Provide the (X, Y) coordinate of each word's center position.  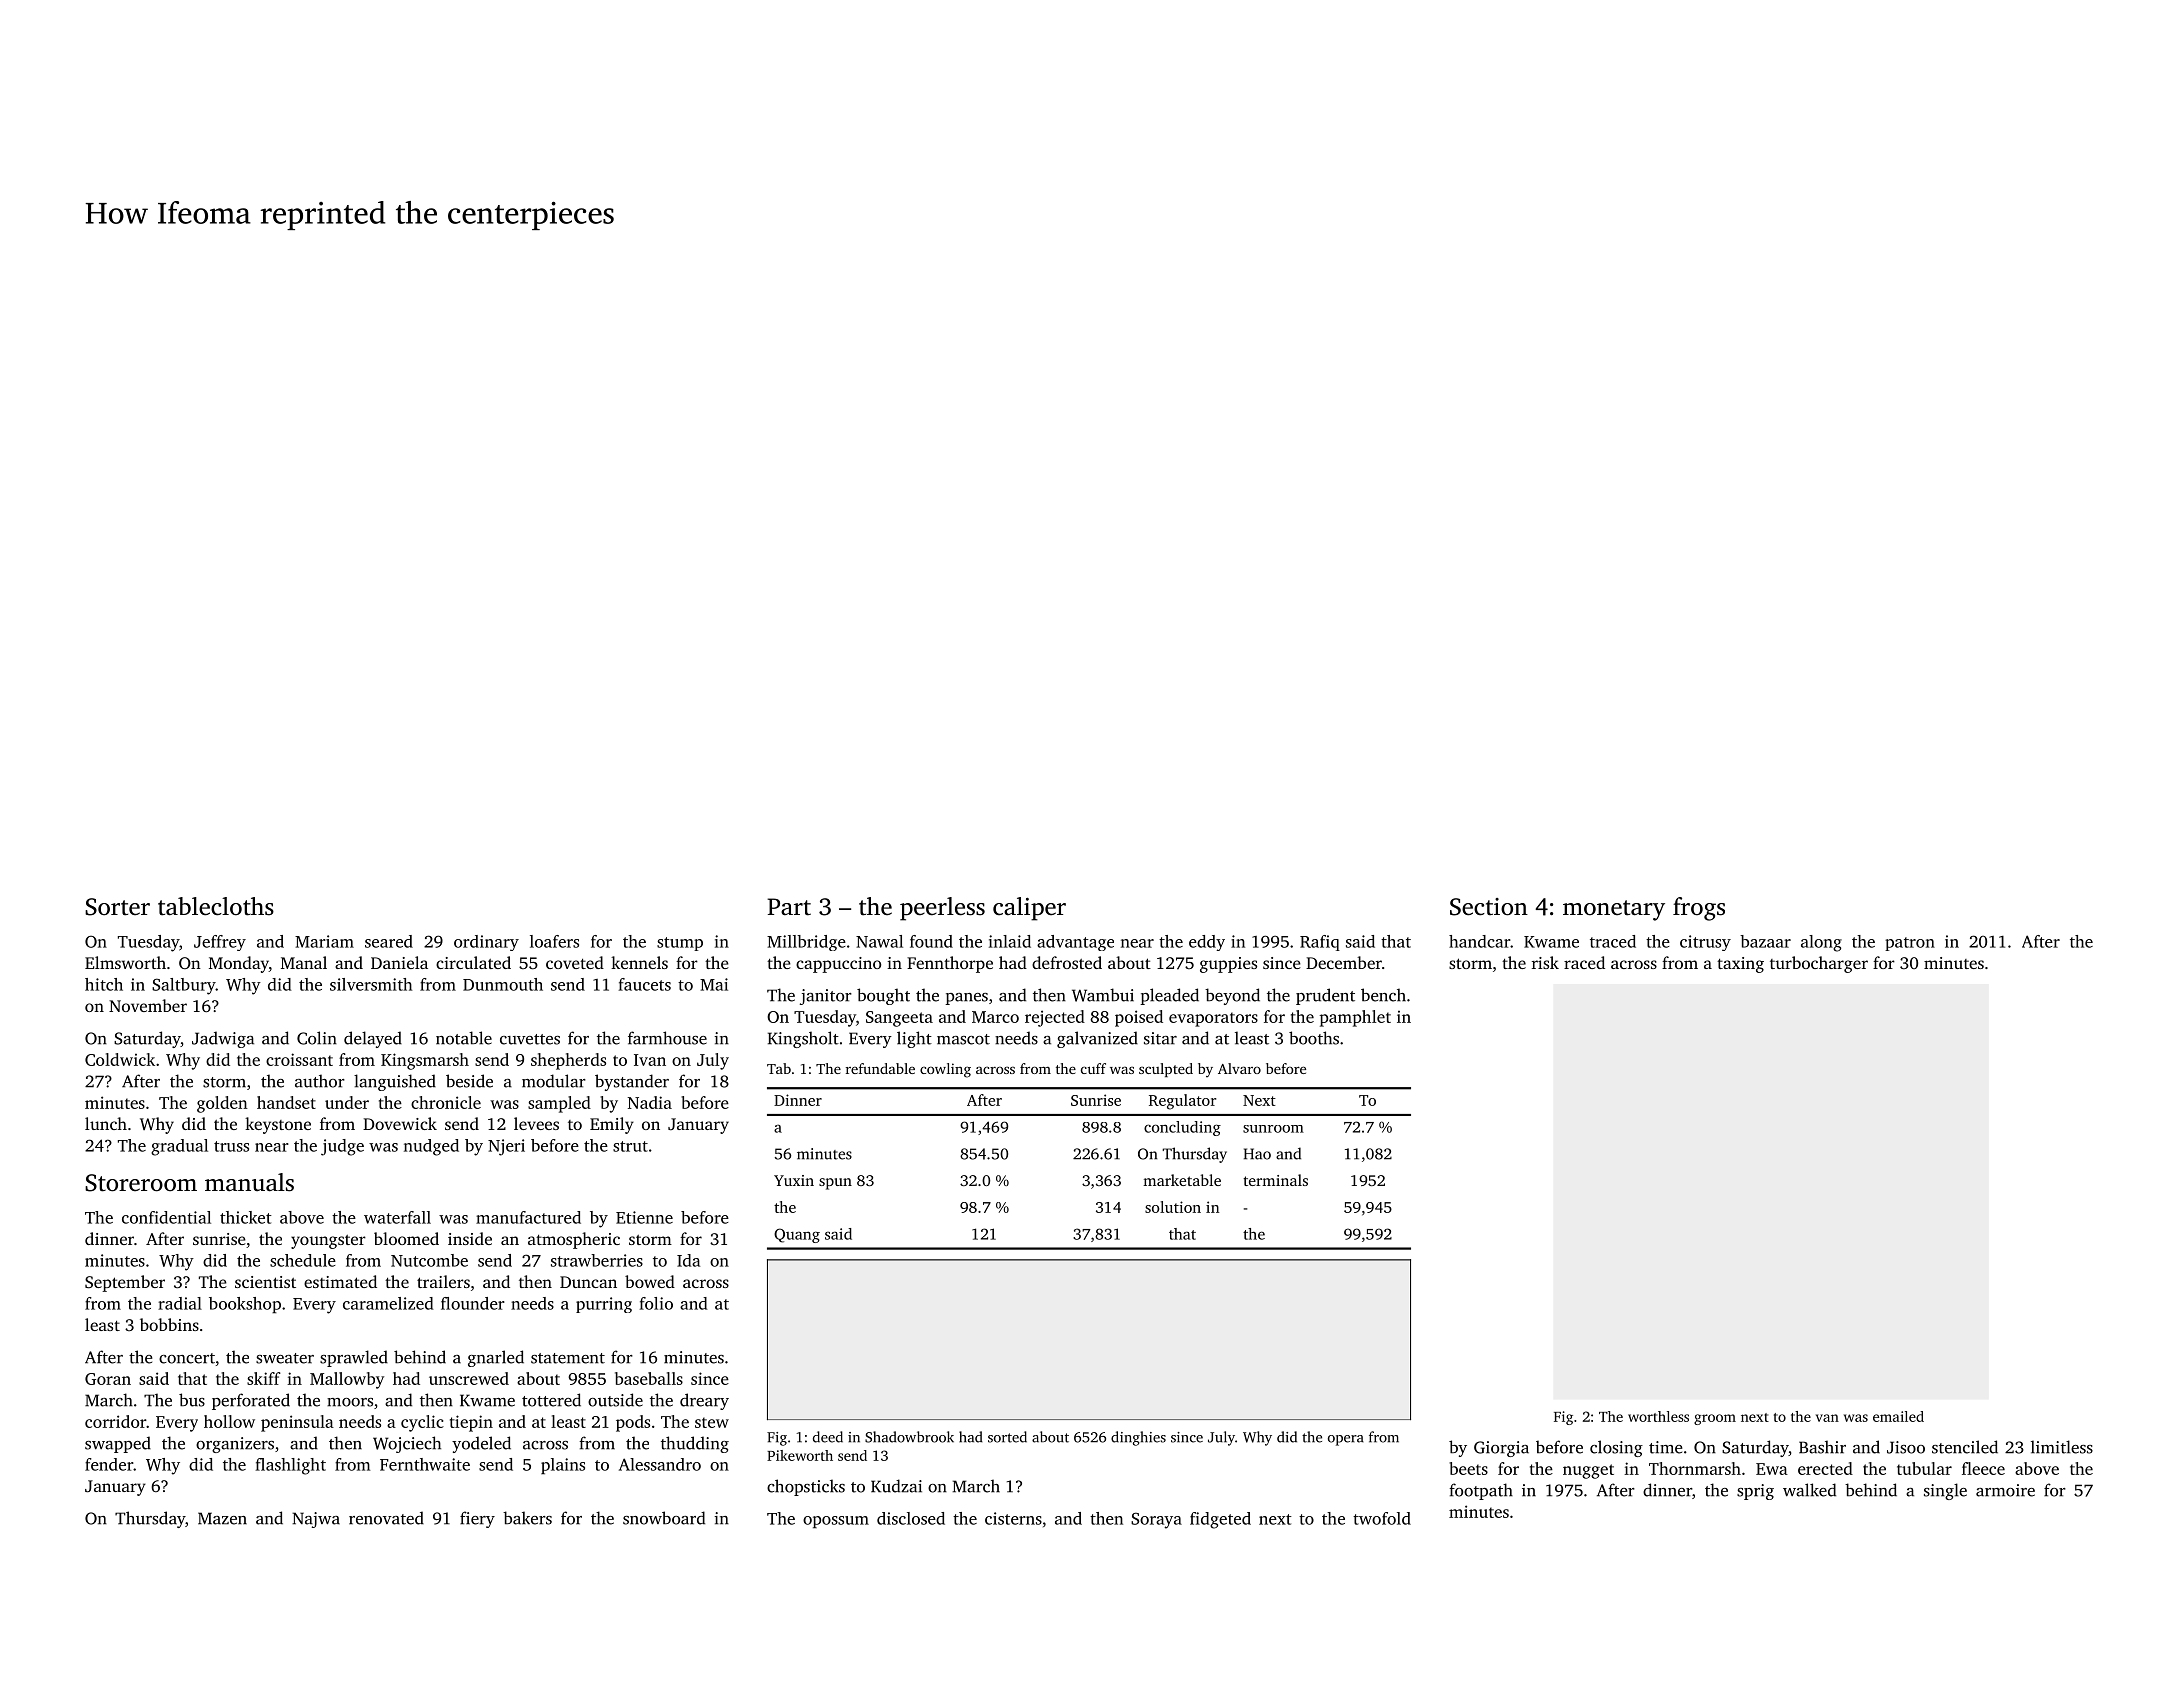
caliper (1029, 909)
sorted (1007, 1437)
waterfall (397, 1217)
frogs (1699, 909)
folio (656, 1303)
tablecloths (216, 906)
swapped (118, 1444)
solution (1173, 1207)
